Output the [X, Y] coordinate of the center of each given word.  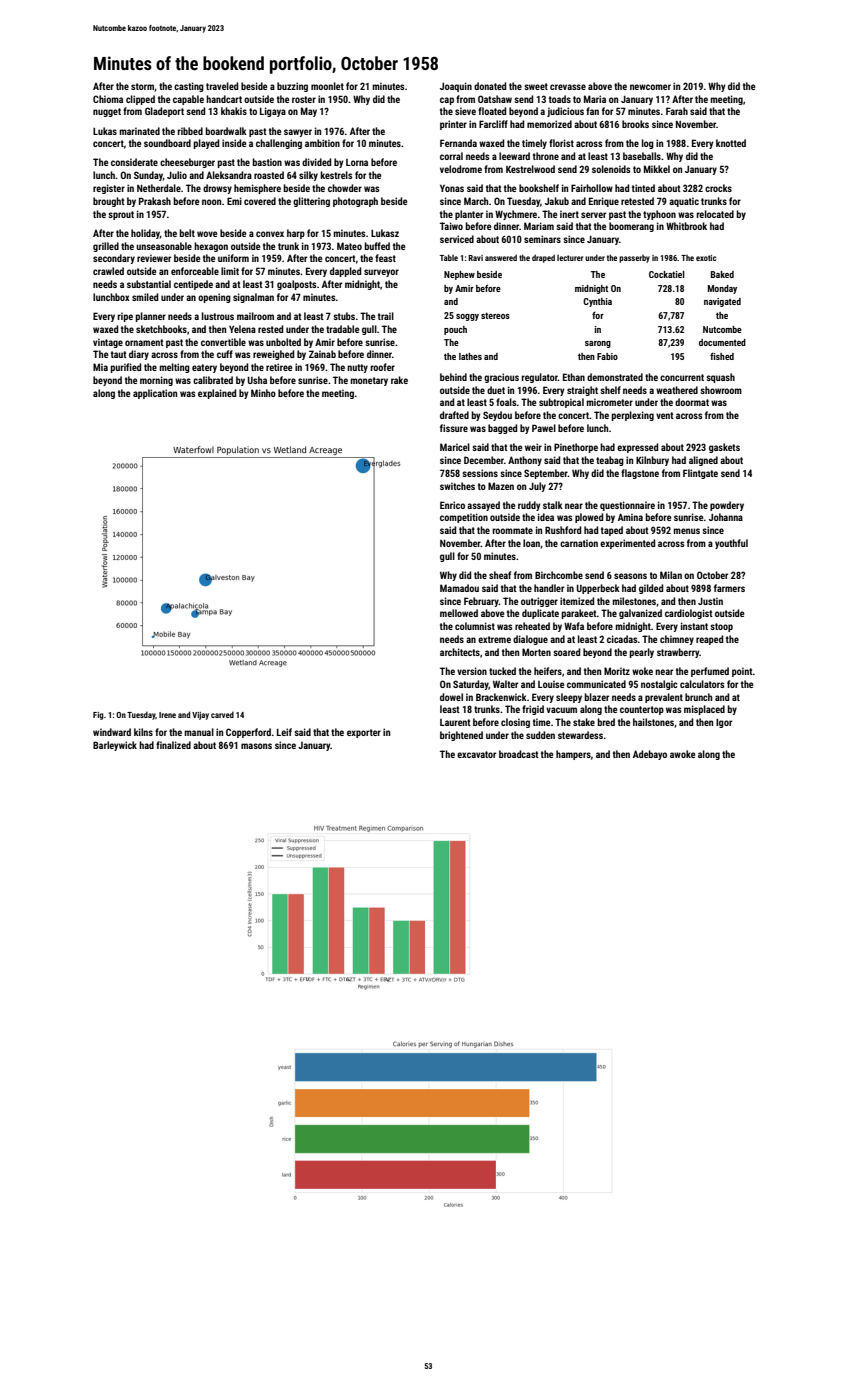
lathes [470, 356]
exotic [706, 258]
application [155, 394]
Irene [167, 715]
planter [469, 215]
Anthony [525, 461]
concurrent [682, 377]
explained [217, 394]
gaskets [724, 448]
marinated [139, 131]
